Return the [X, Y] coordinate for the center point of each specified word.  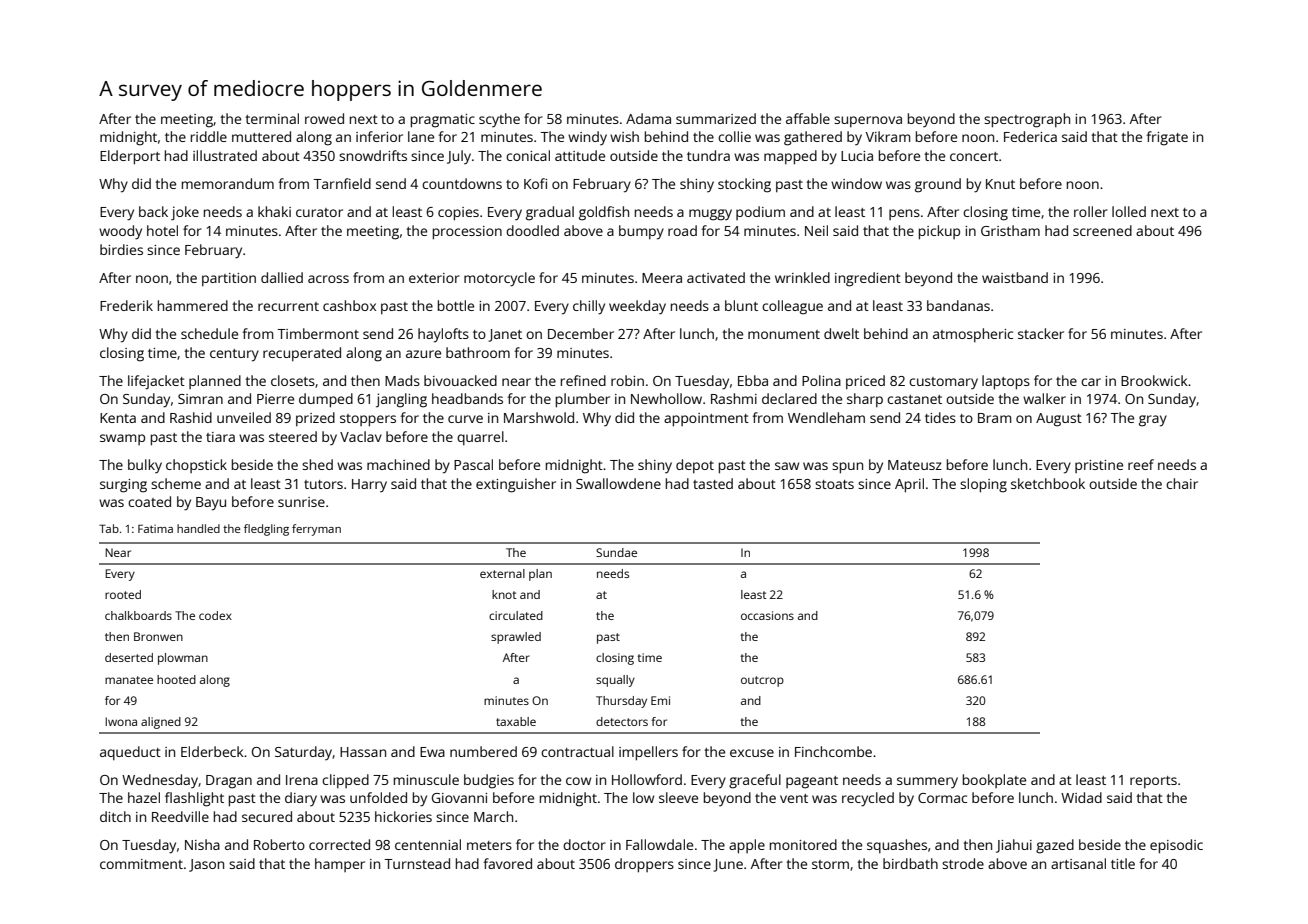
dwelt [841, 333]
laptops [1006, 382]
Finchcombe [833, 751]
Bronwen [158, 636]
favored [507, 863]
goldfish [604, 213]
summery [927, 783]
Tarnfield [342, 183]
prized [315, 419]
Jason [206, 865]
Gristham [1010, 230]
